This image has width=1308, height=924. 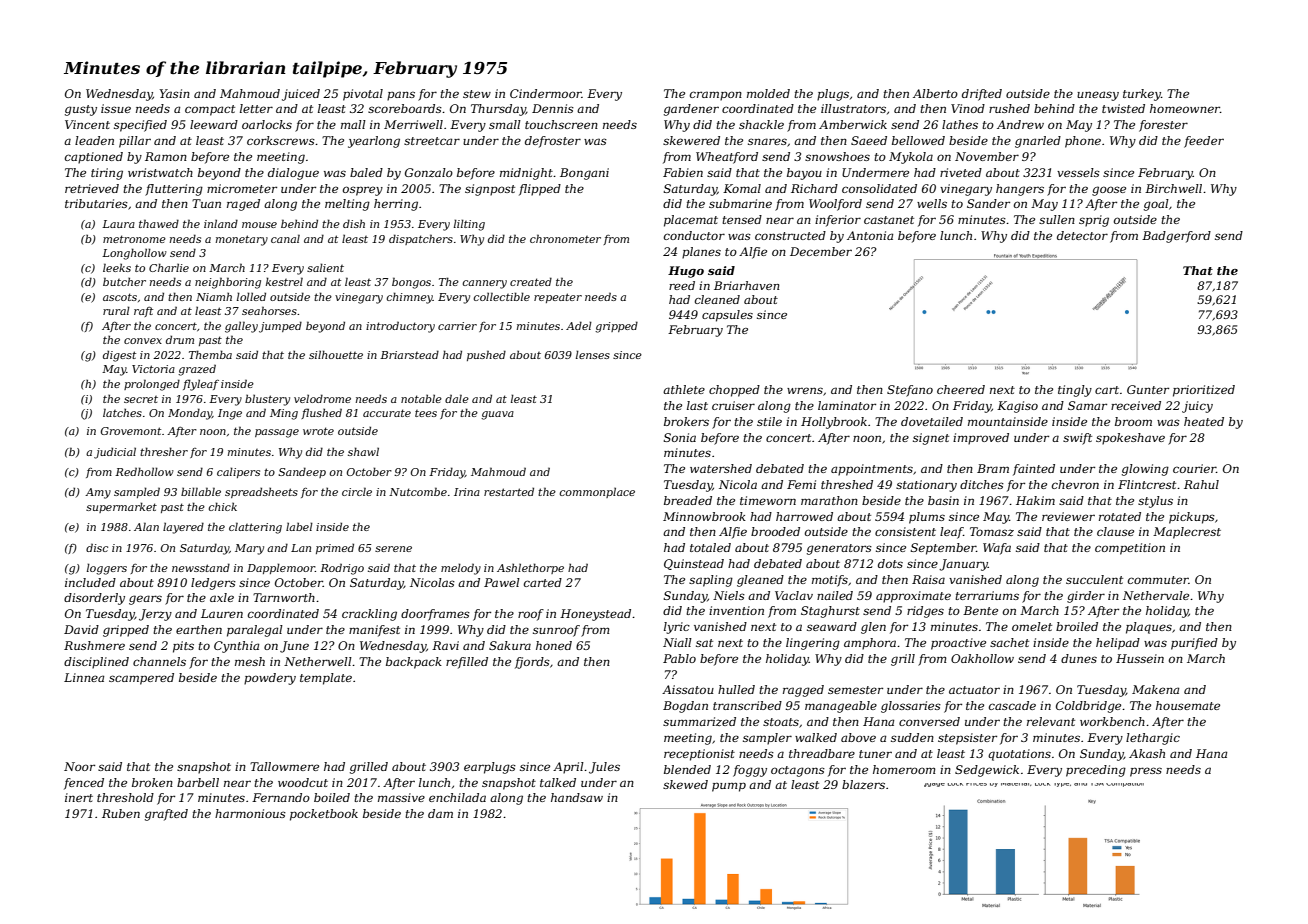 What do you see at coordinates (477, 94) in the image?
I see `stew` at bounding box center [477, 94].
